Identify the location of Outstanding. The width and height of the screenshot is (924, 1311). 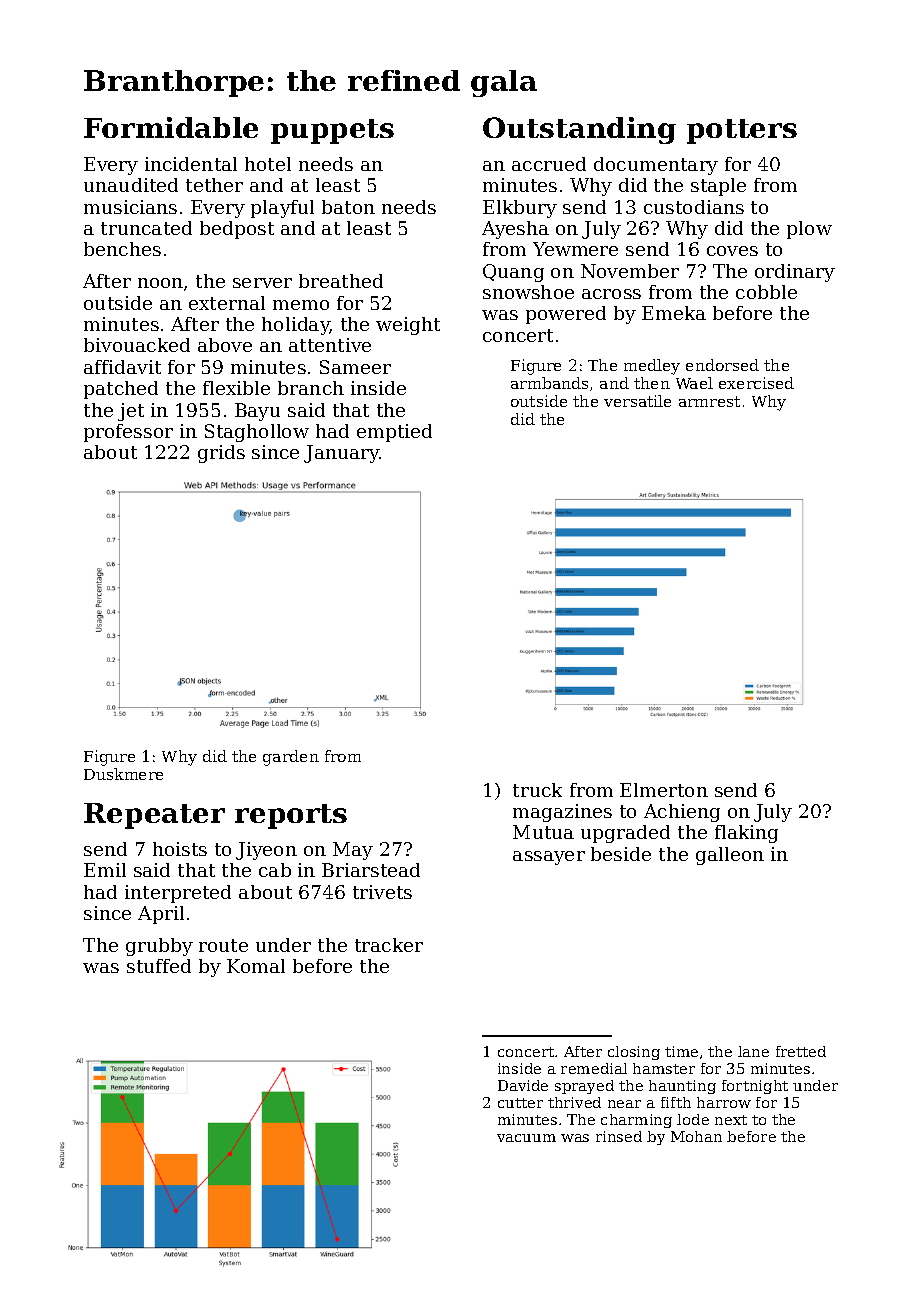
(579, 130).
